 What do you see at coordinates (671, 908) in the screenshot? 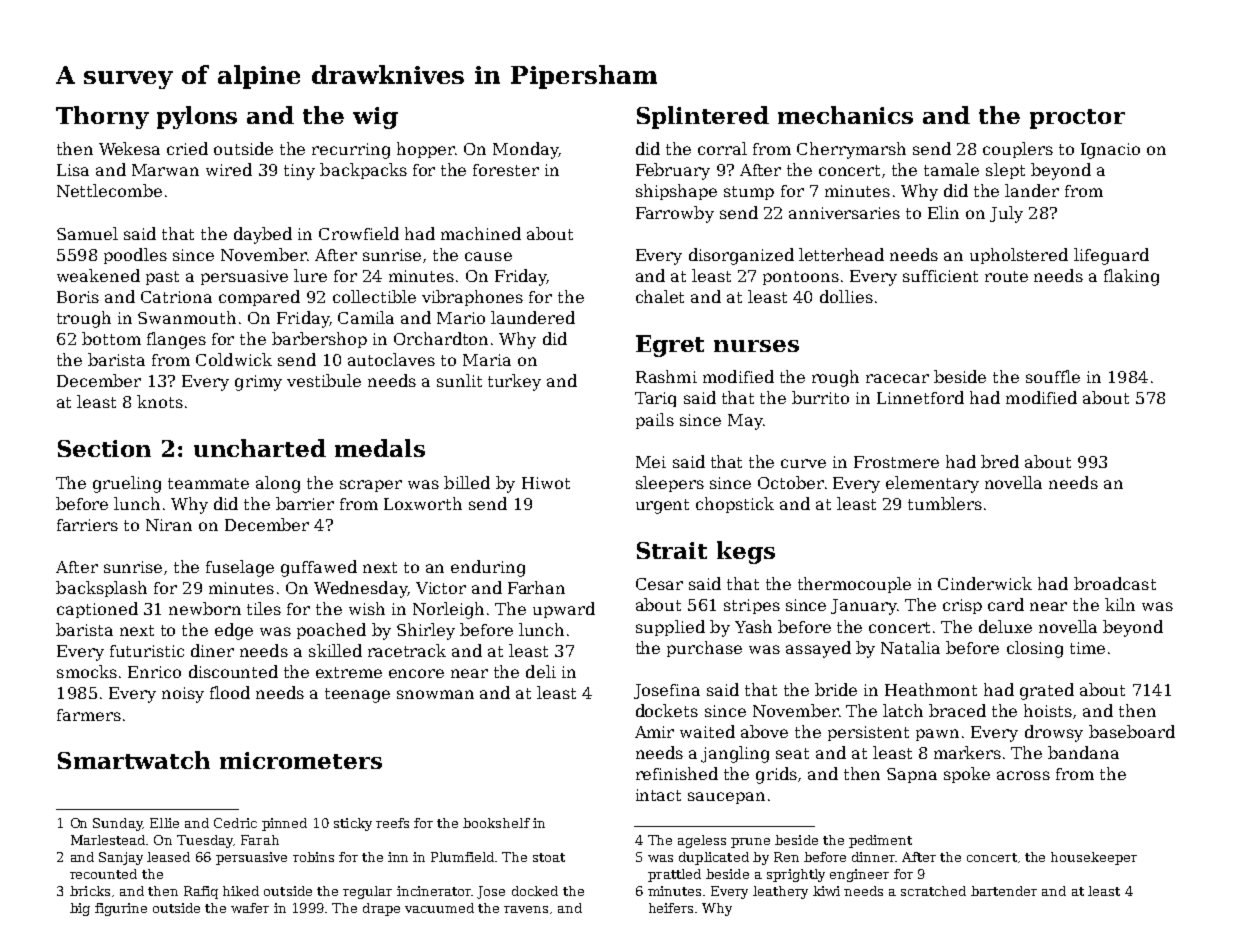
I see `heifers` at bounding box center [671, 908].
